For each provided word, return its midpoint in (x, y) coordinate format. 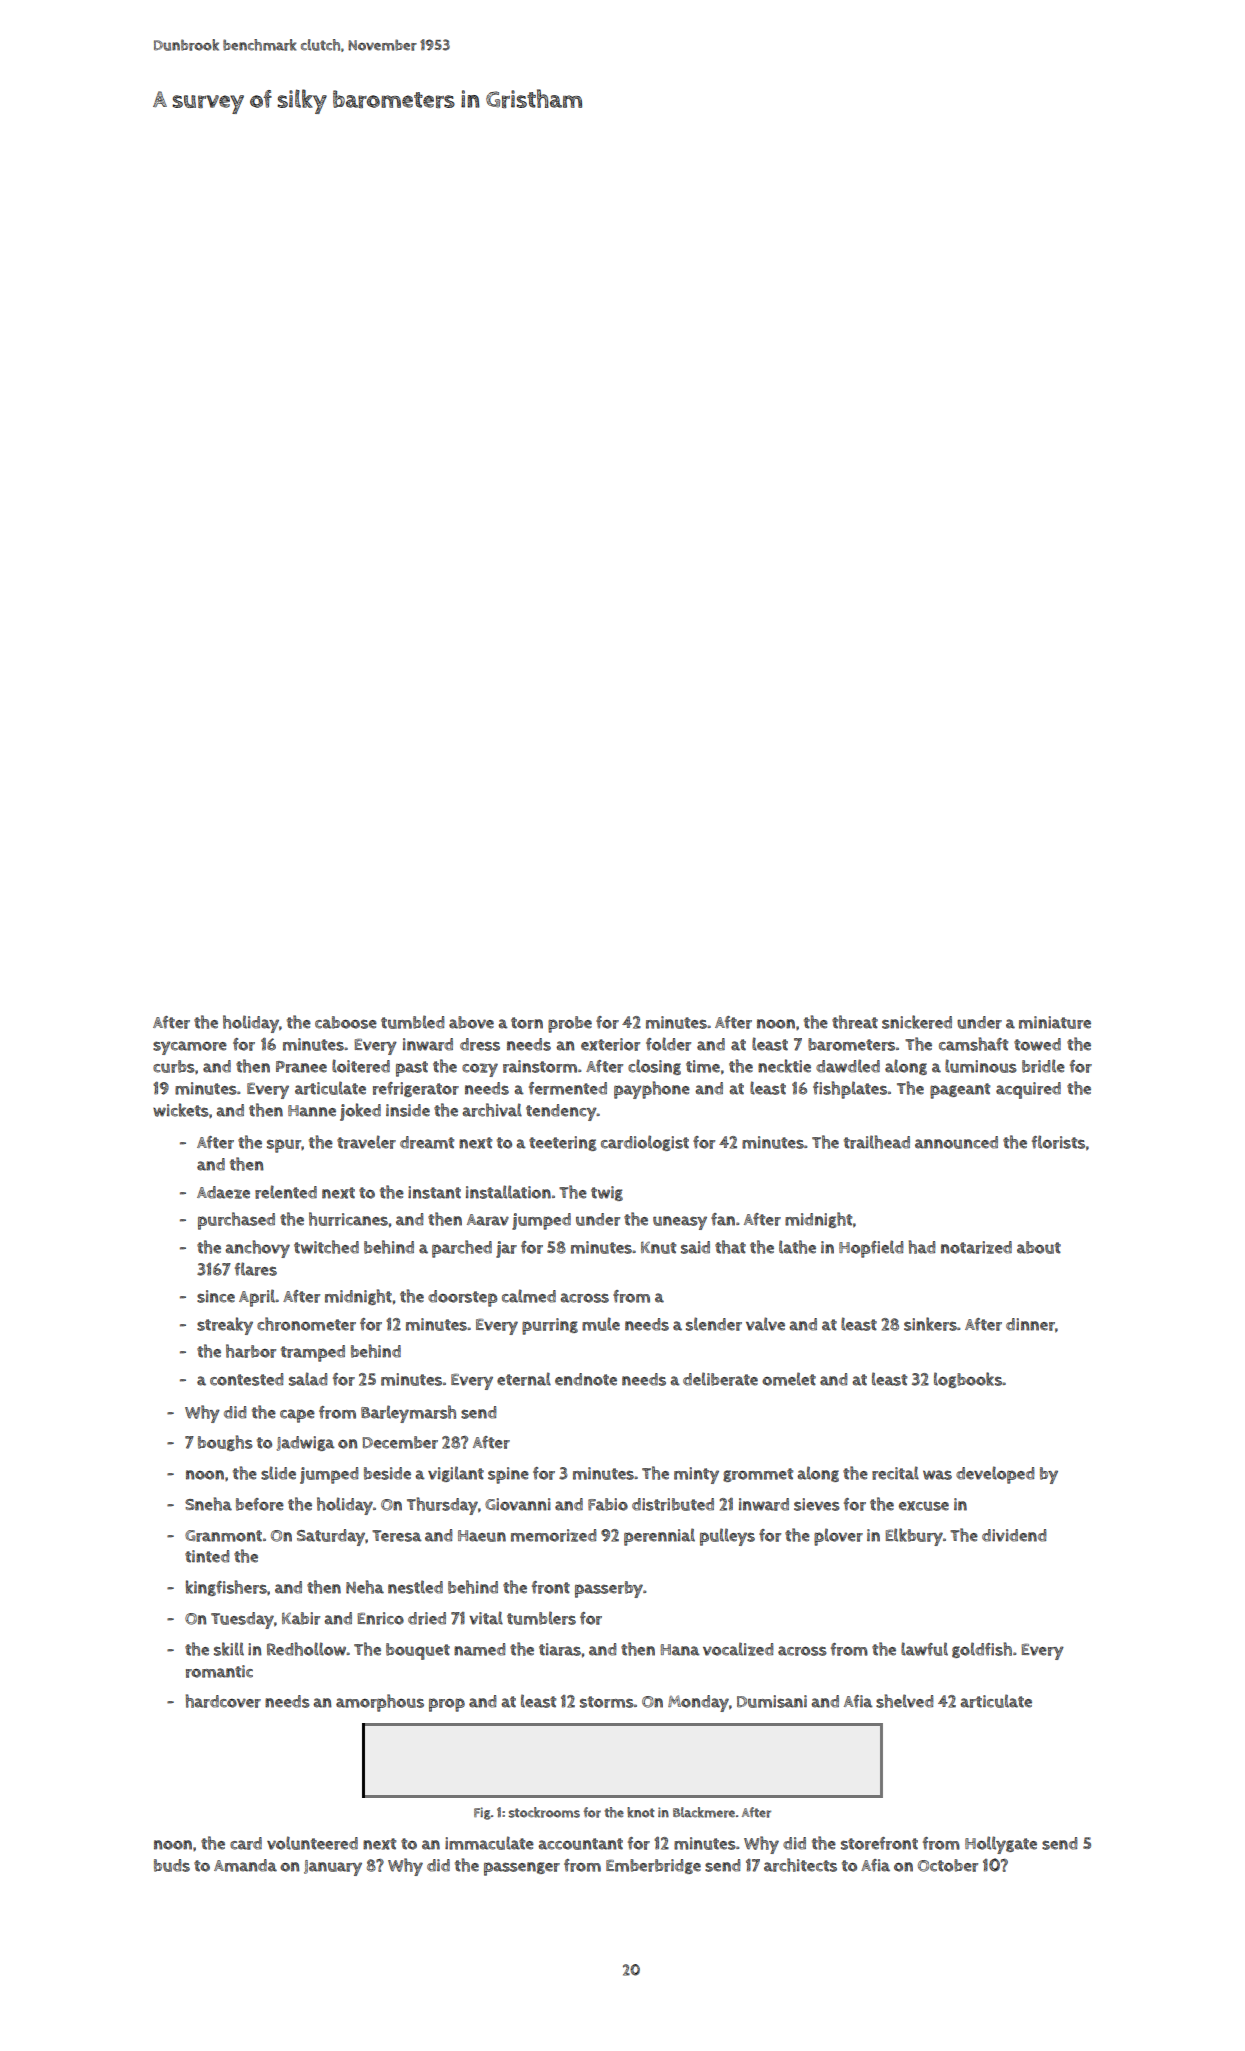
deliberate (720, 1379)
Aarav (488, 1220)
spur (284, 1146)
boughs (225, 1443)
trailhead (877, 1142)
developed (995, 1475)
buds (172, 1865)
